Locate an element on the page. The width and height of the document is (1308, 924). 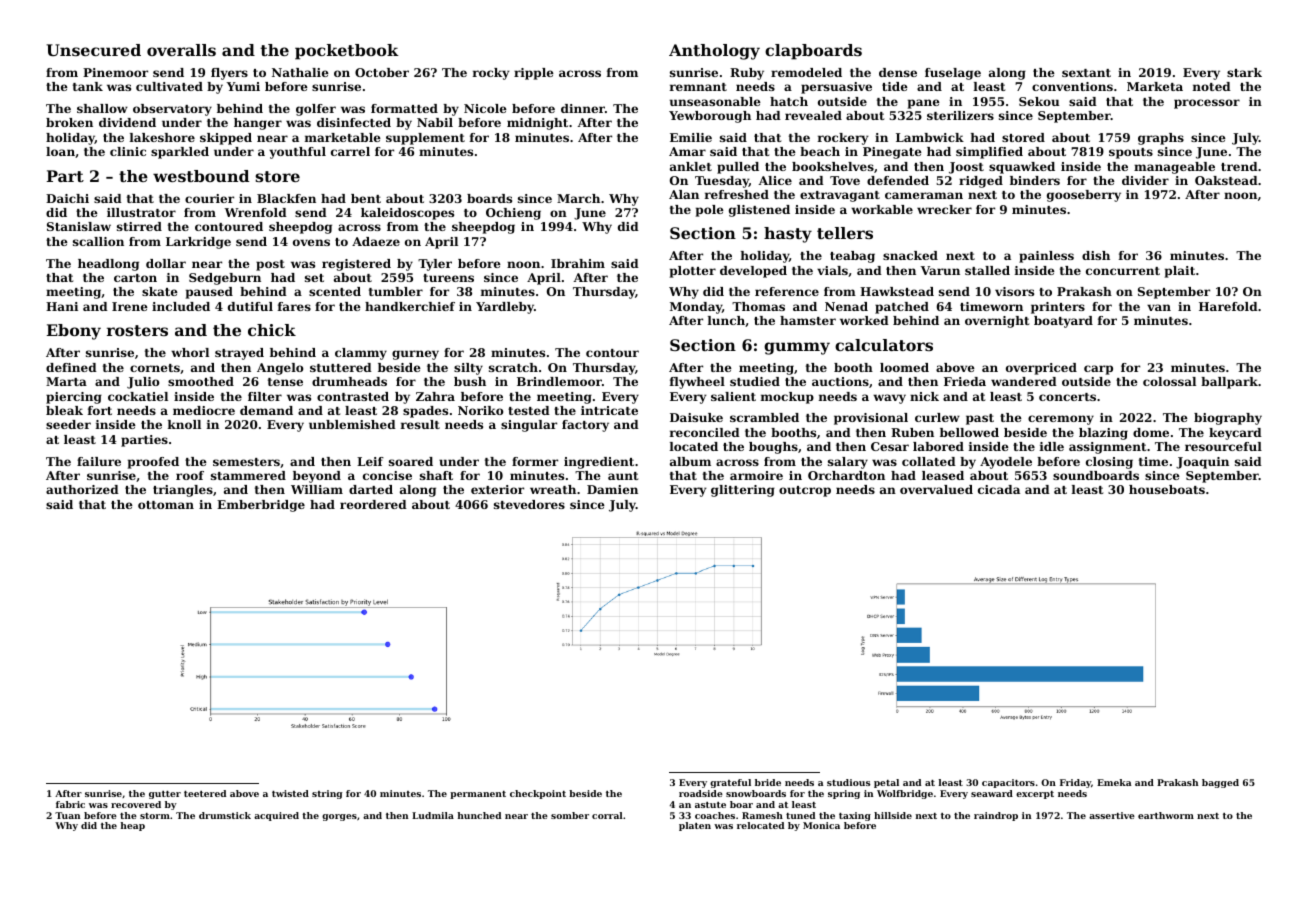
houseboats is located at coordinates (1167, 489).
